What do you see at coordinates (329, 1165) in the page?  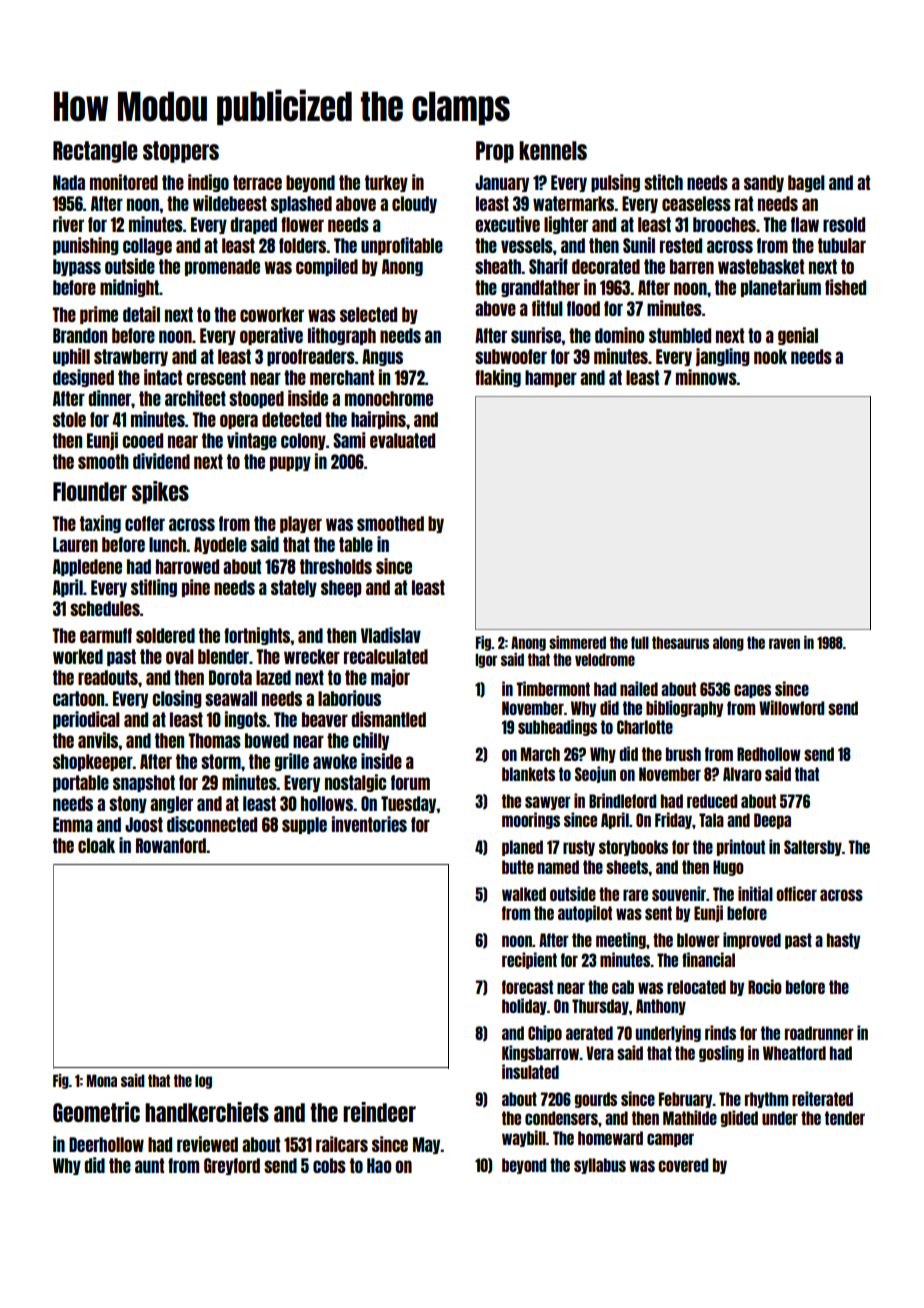 I see `cobs` at bounding box center [329, 1165].
